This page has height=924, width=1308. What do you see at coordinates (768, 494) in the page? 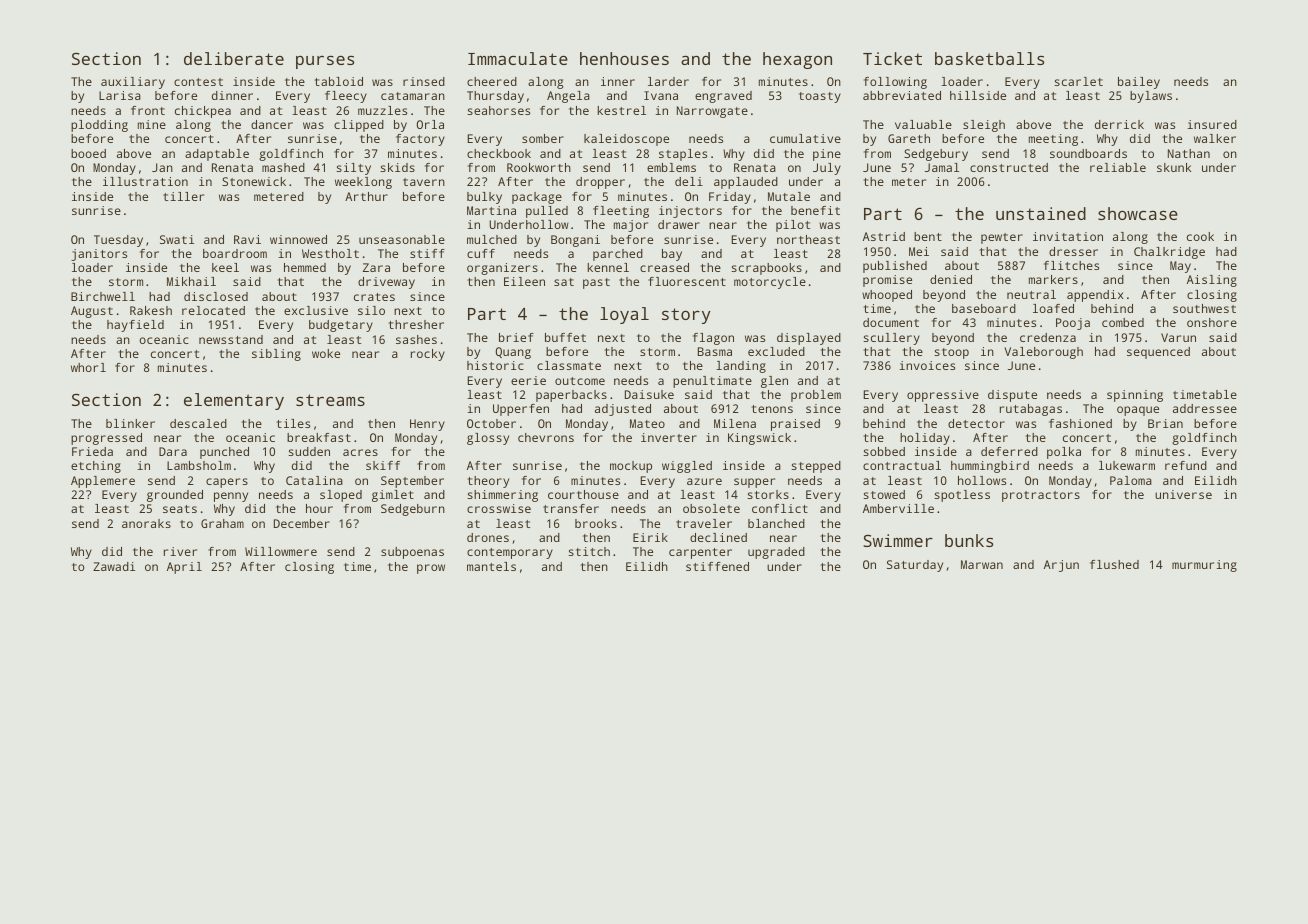
I see `storks` at bounding box center [768, 494].
